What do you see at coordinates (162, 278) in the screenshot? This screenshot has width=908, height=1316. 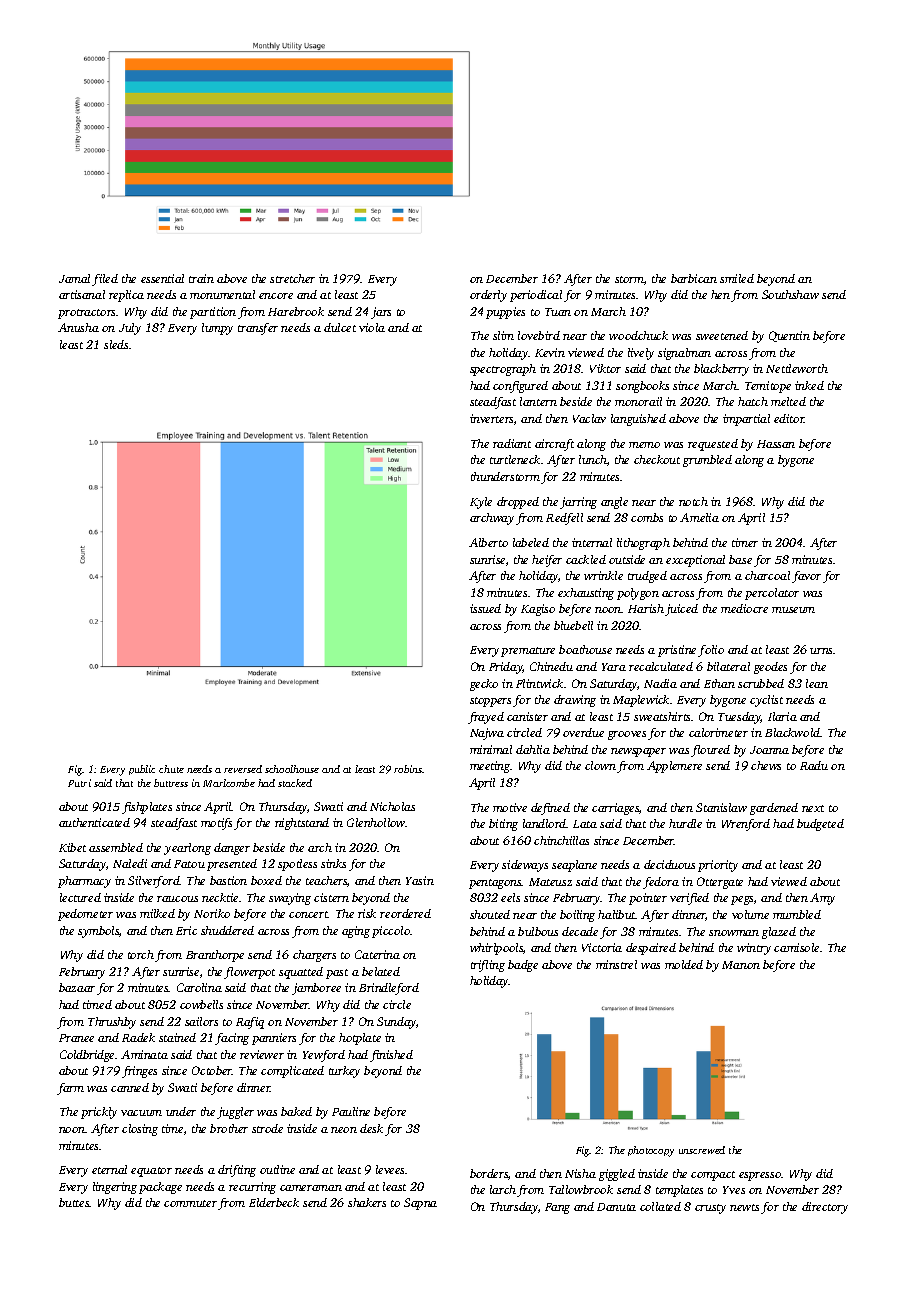 I see `essential` at bounding box center [162, 278].
